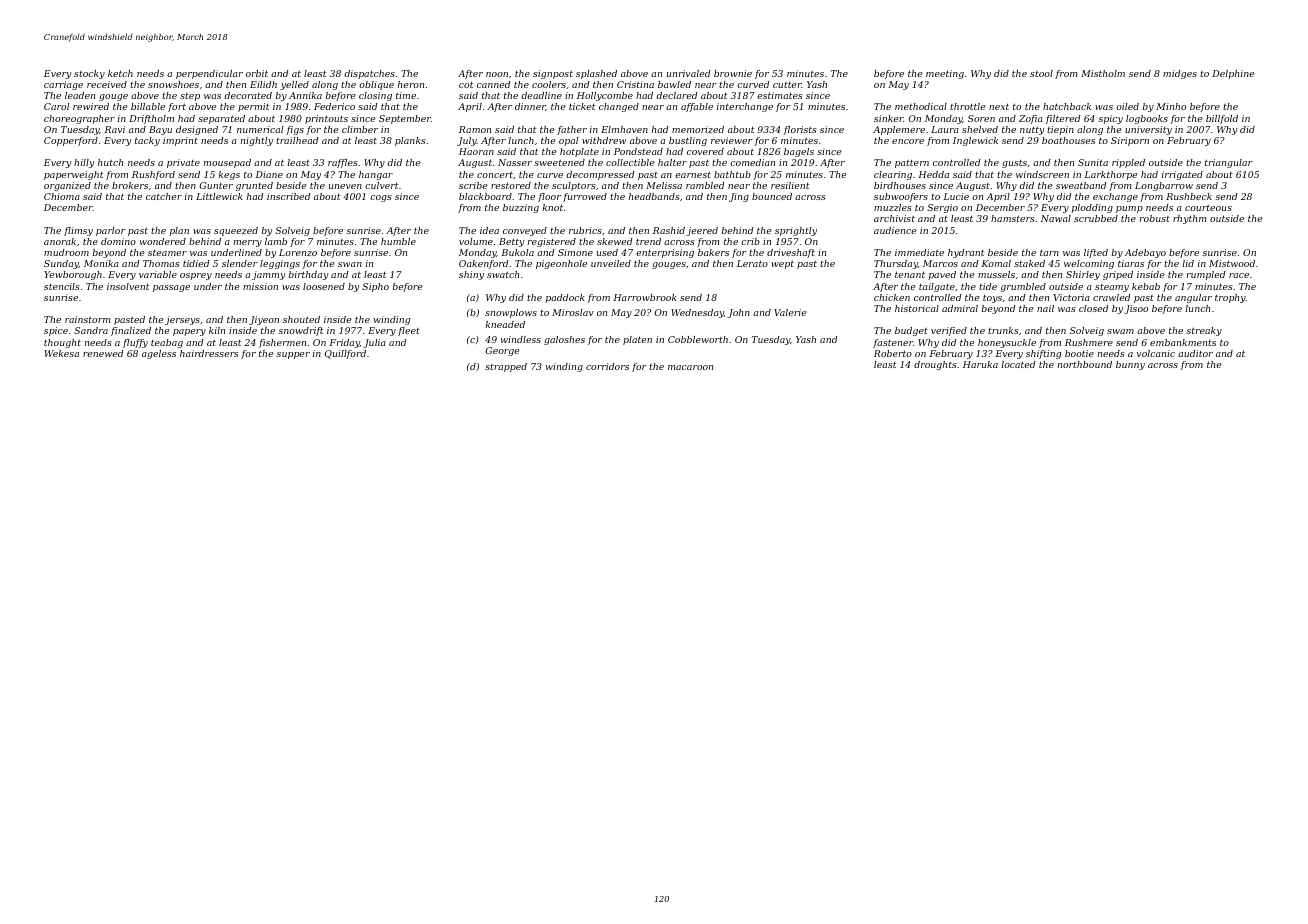 Image resolution: width=1308 pixels, height=924 pixels. I want to click on knot, so click(552, 207).
